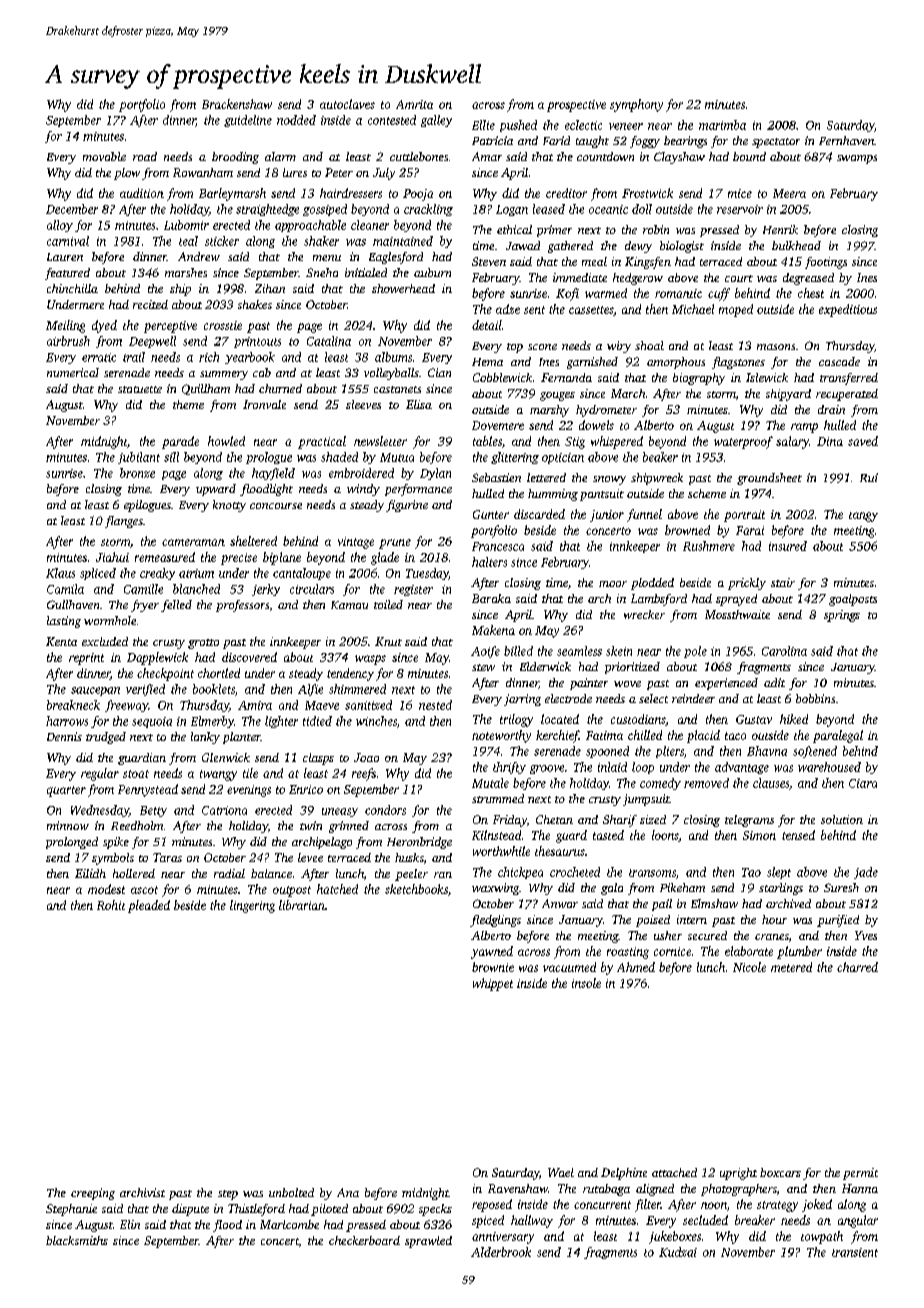 The image size is (924, 1308). I want to click on marimba, so click(722, 125).
